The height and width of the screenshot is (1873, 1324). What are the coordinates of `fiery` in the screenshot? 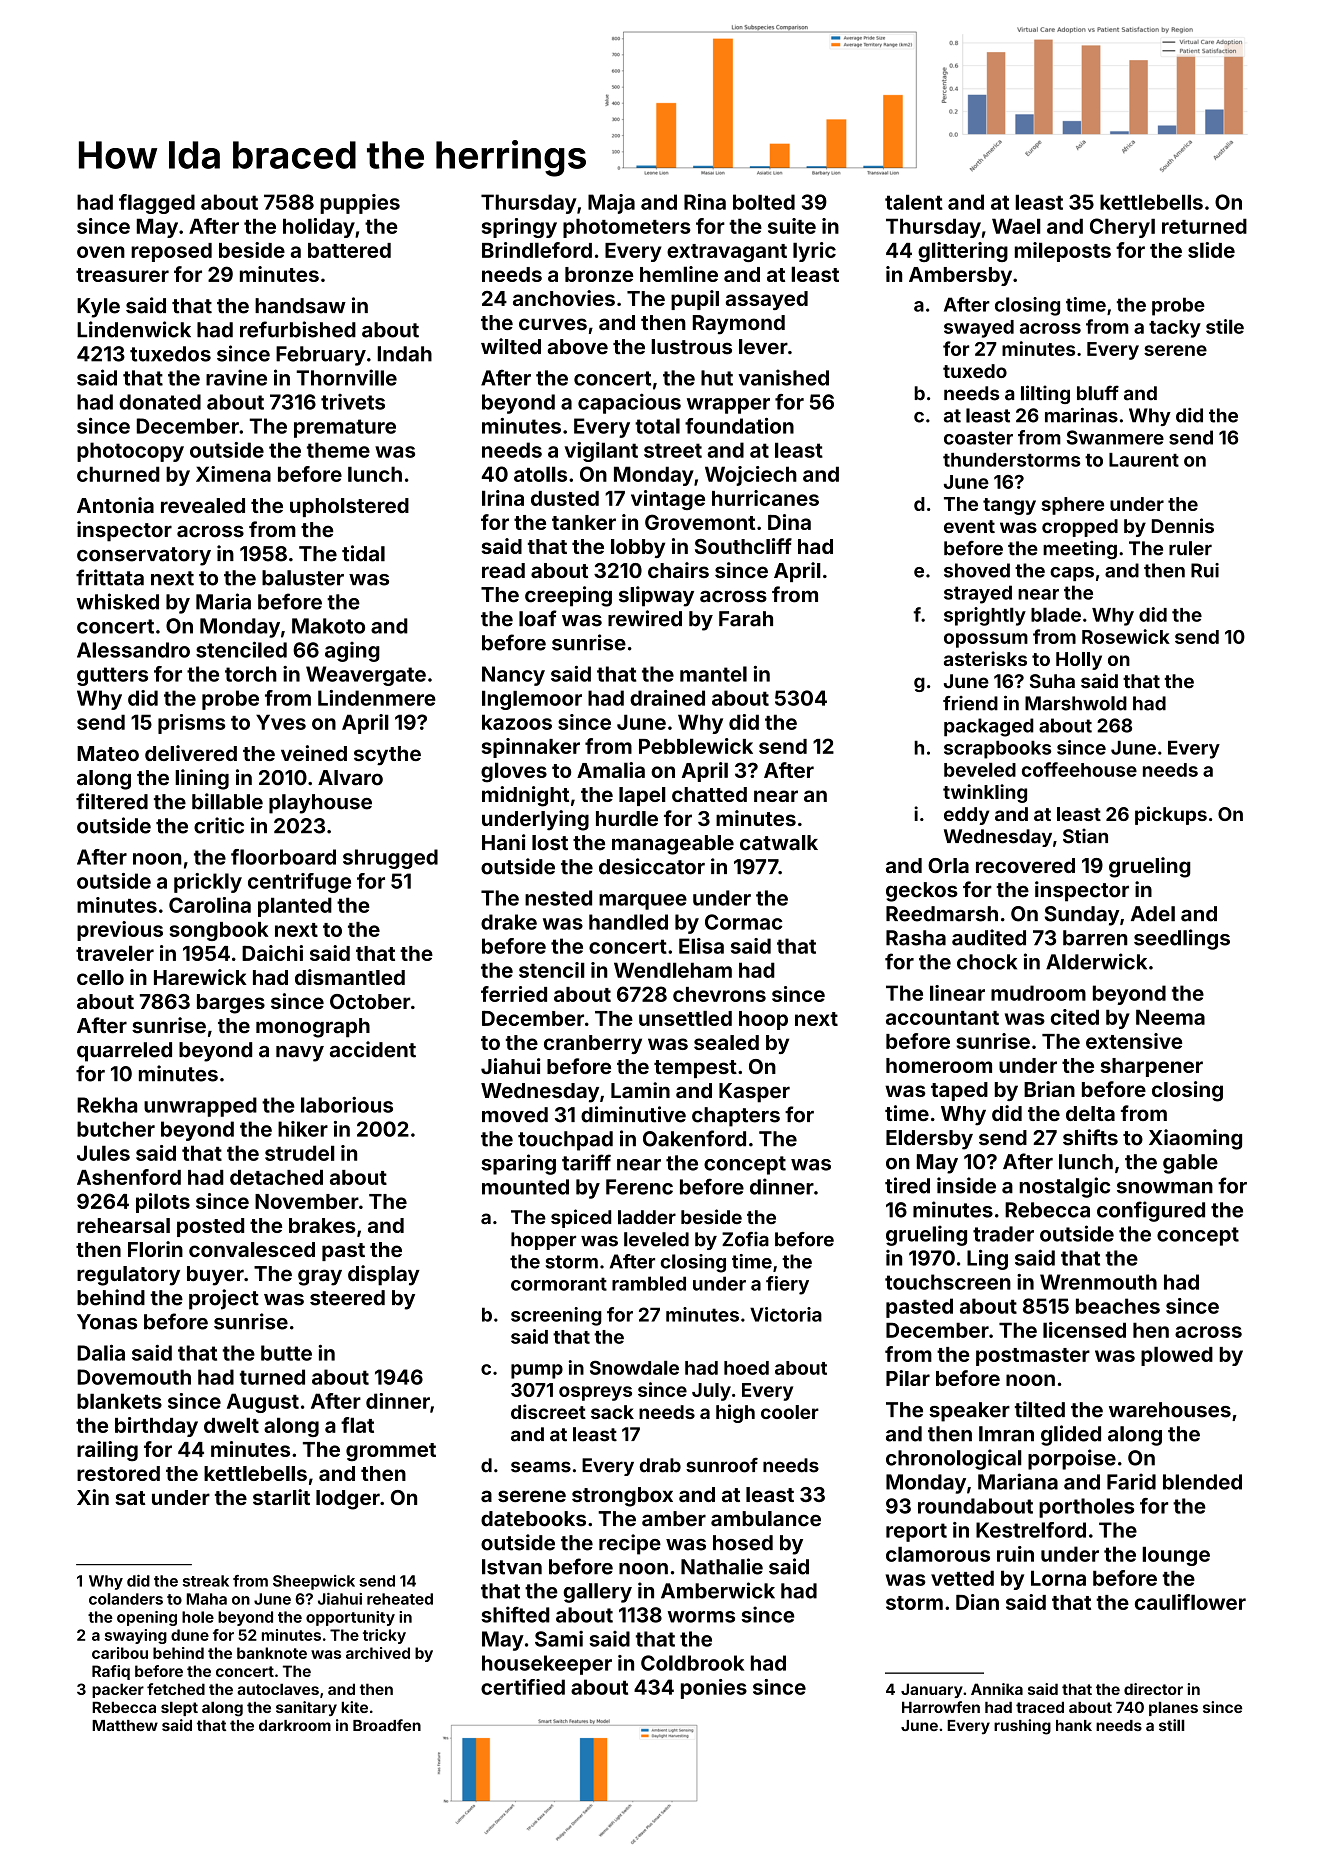 It's located at (787, 1285).
